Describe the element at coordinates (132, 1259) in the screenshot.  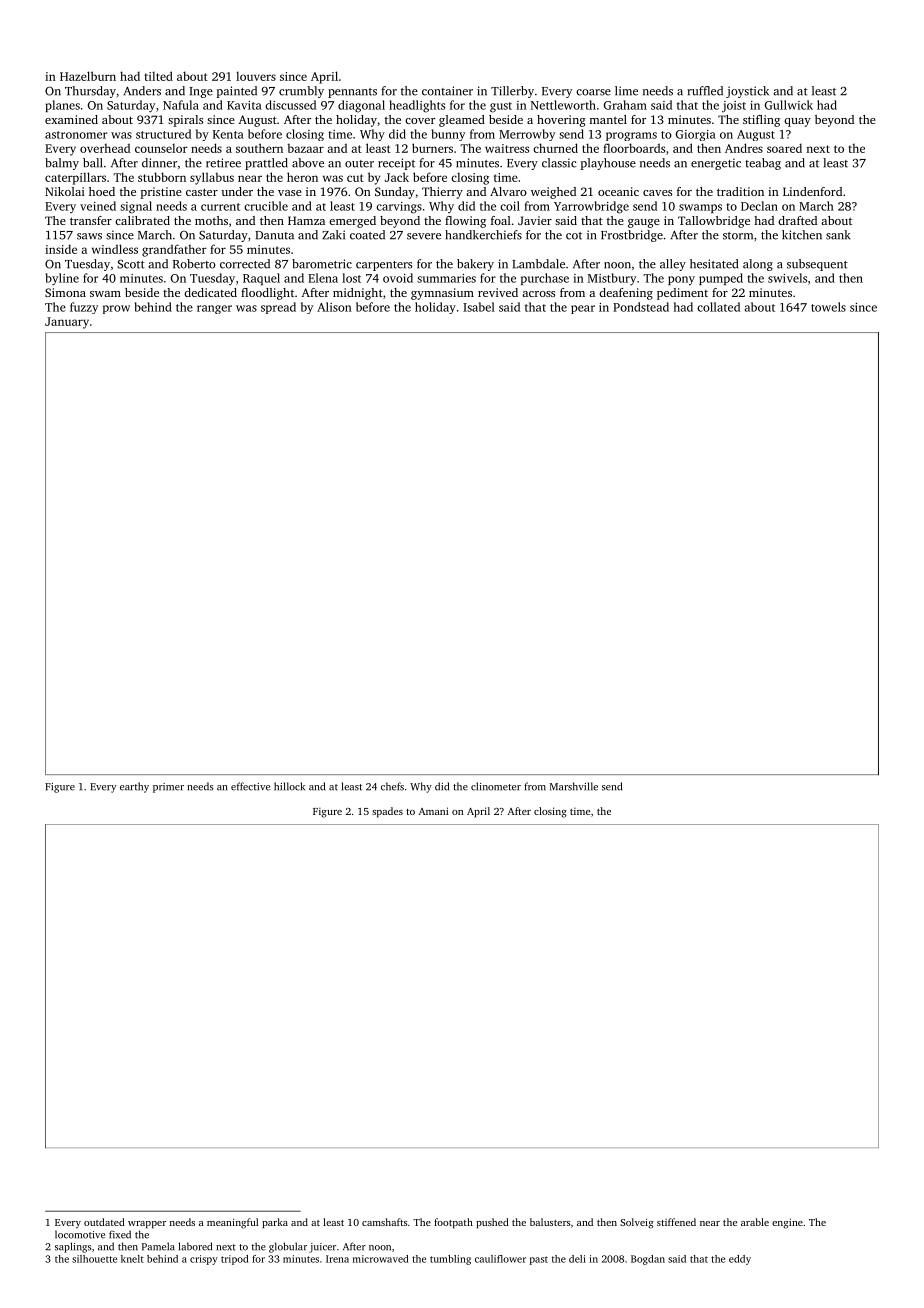
I see `knelt` at that location.
